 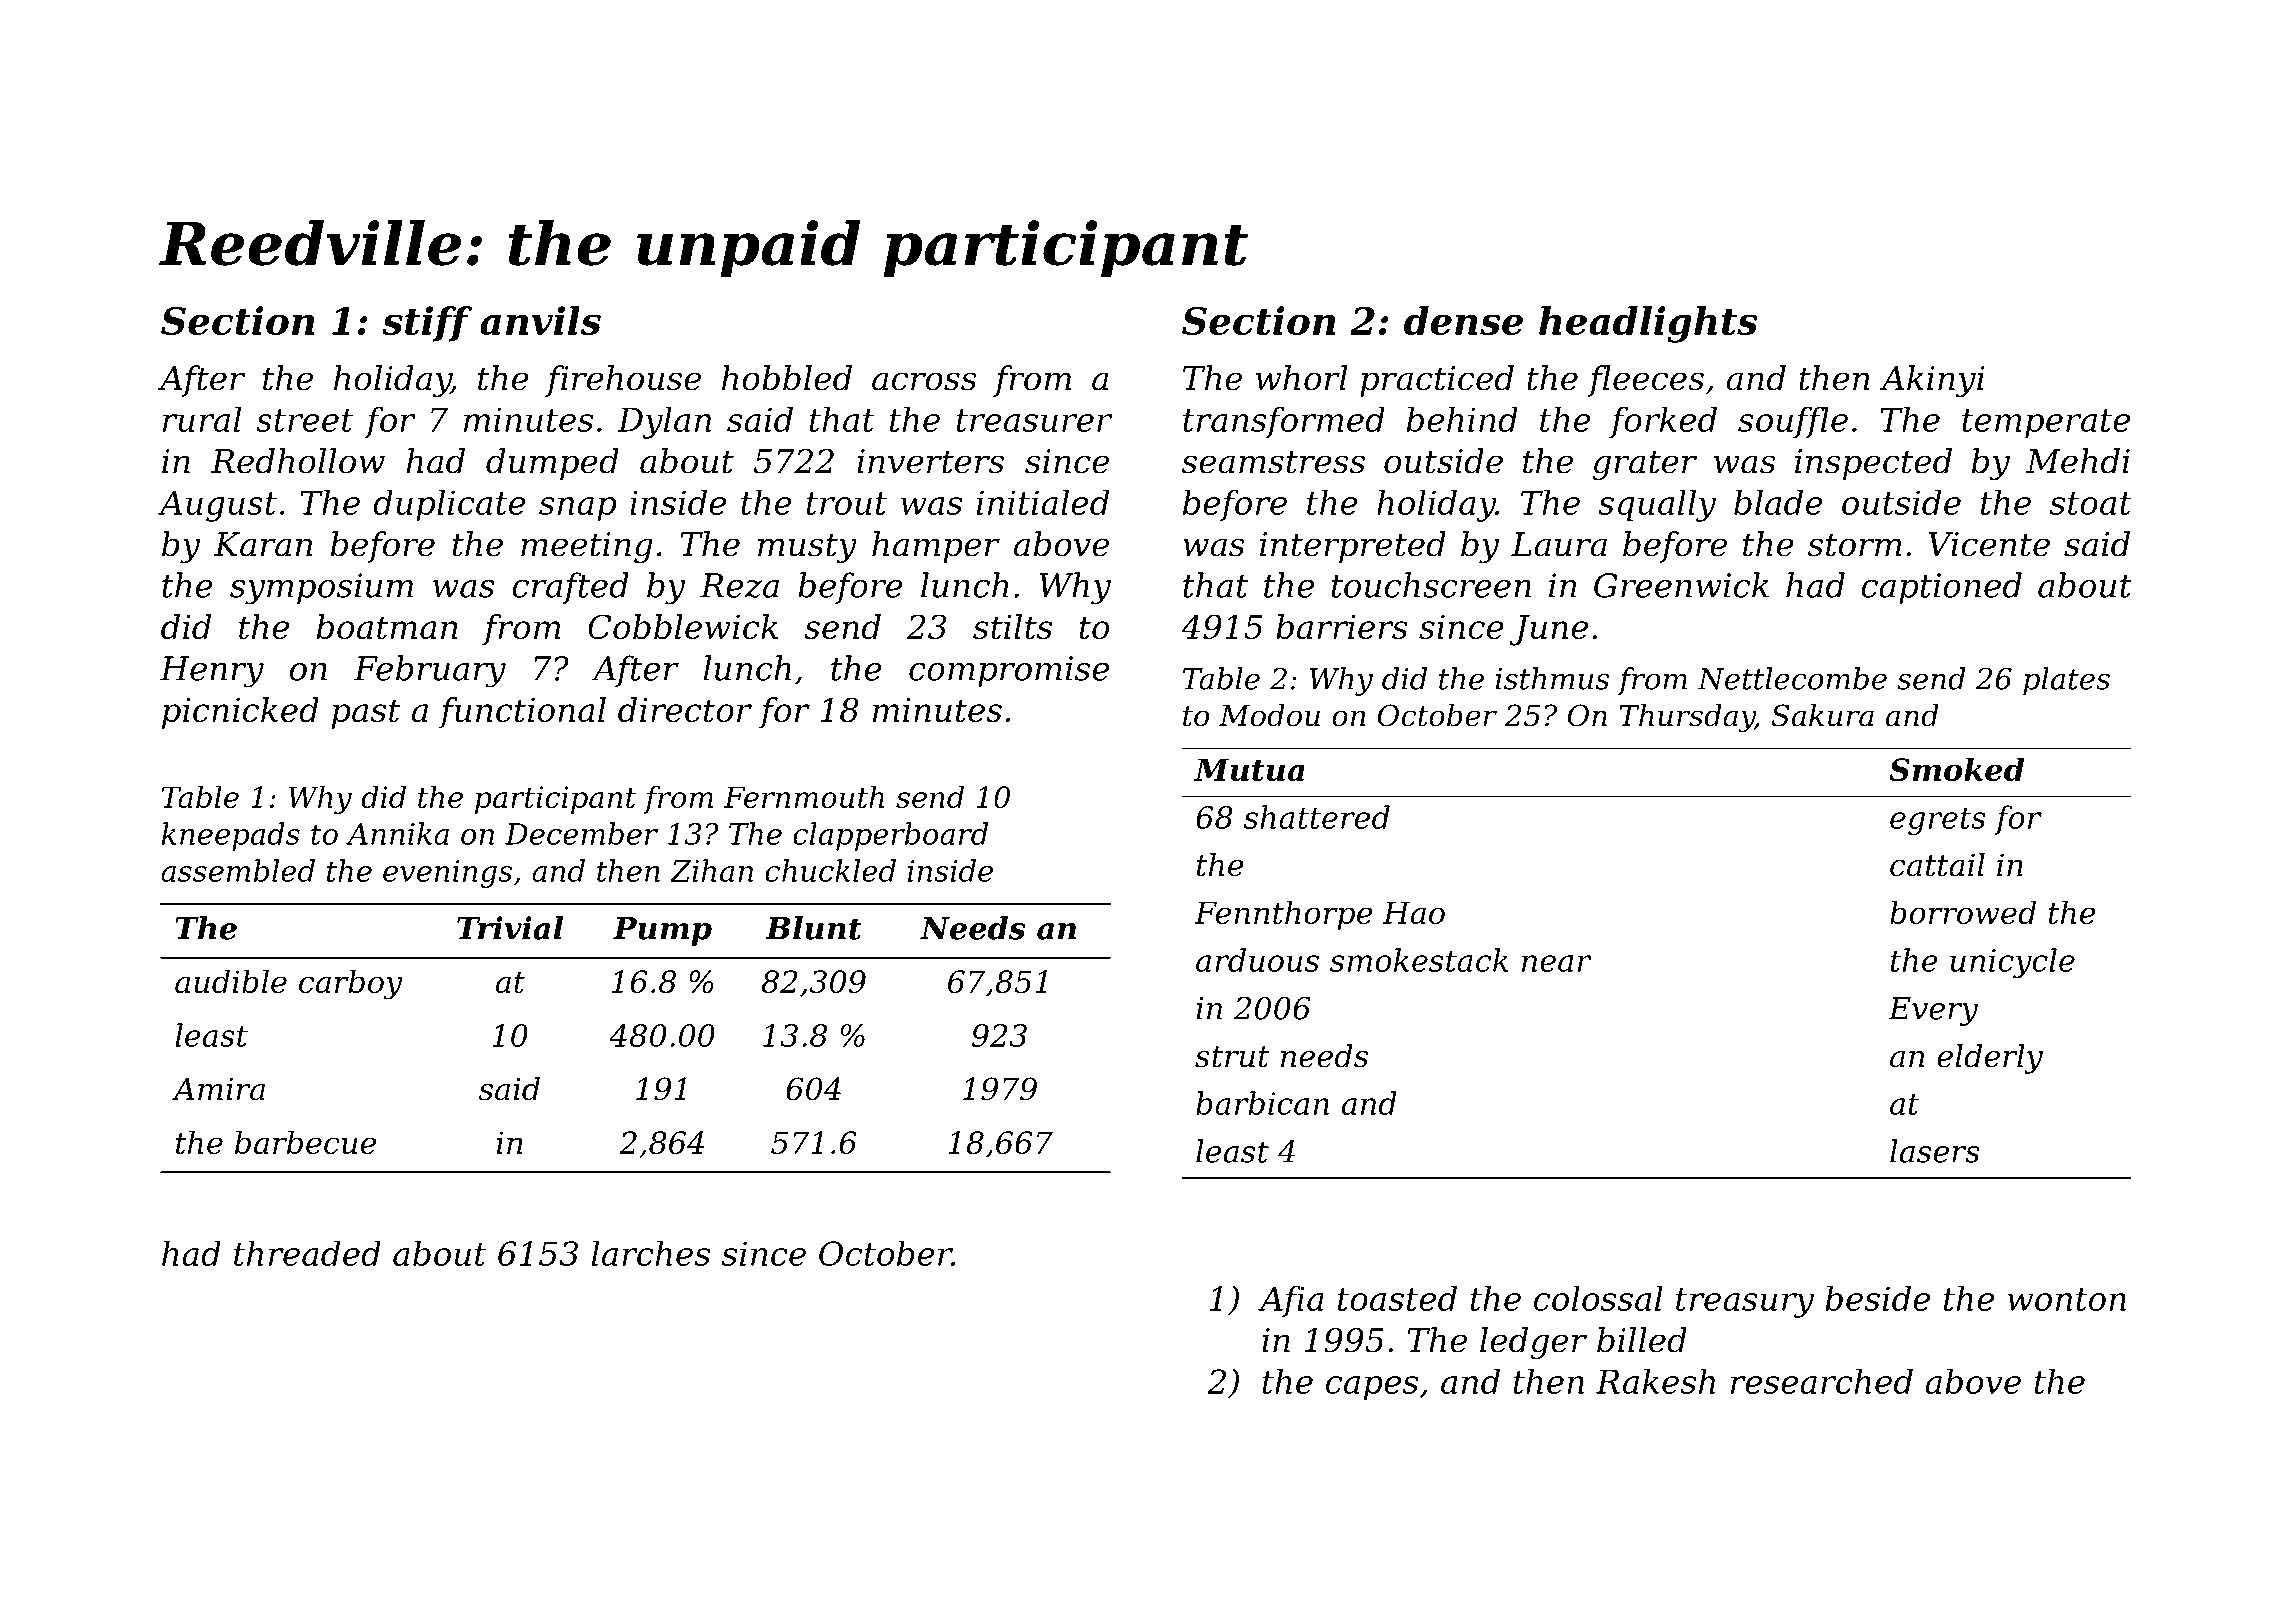 I want to click on Blunt, so click(x=813, y=928).
